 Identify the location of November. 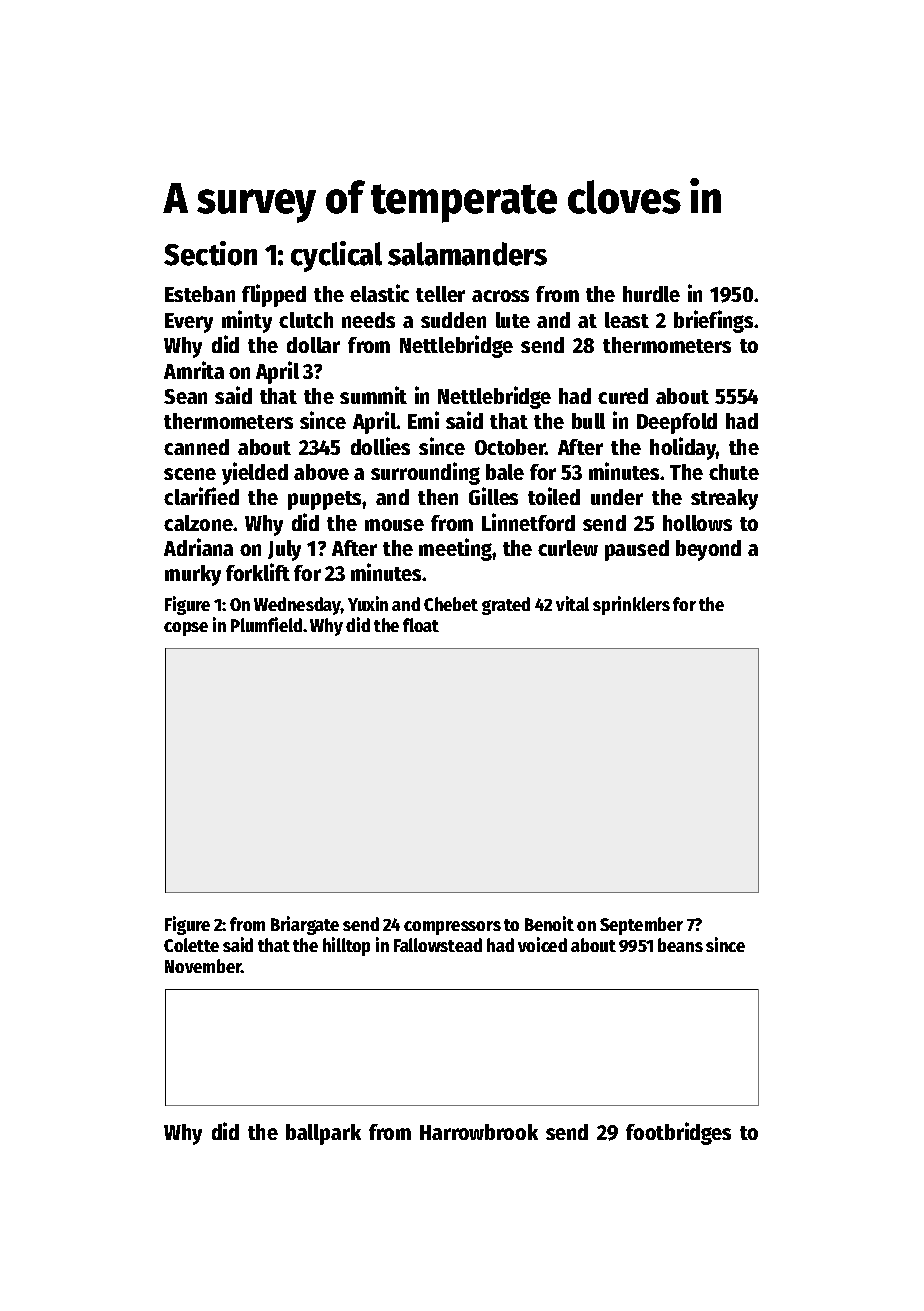
(203, 966).
